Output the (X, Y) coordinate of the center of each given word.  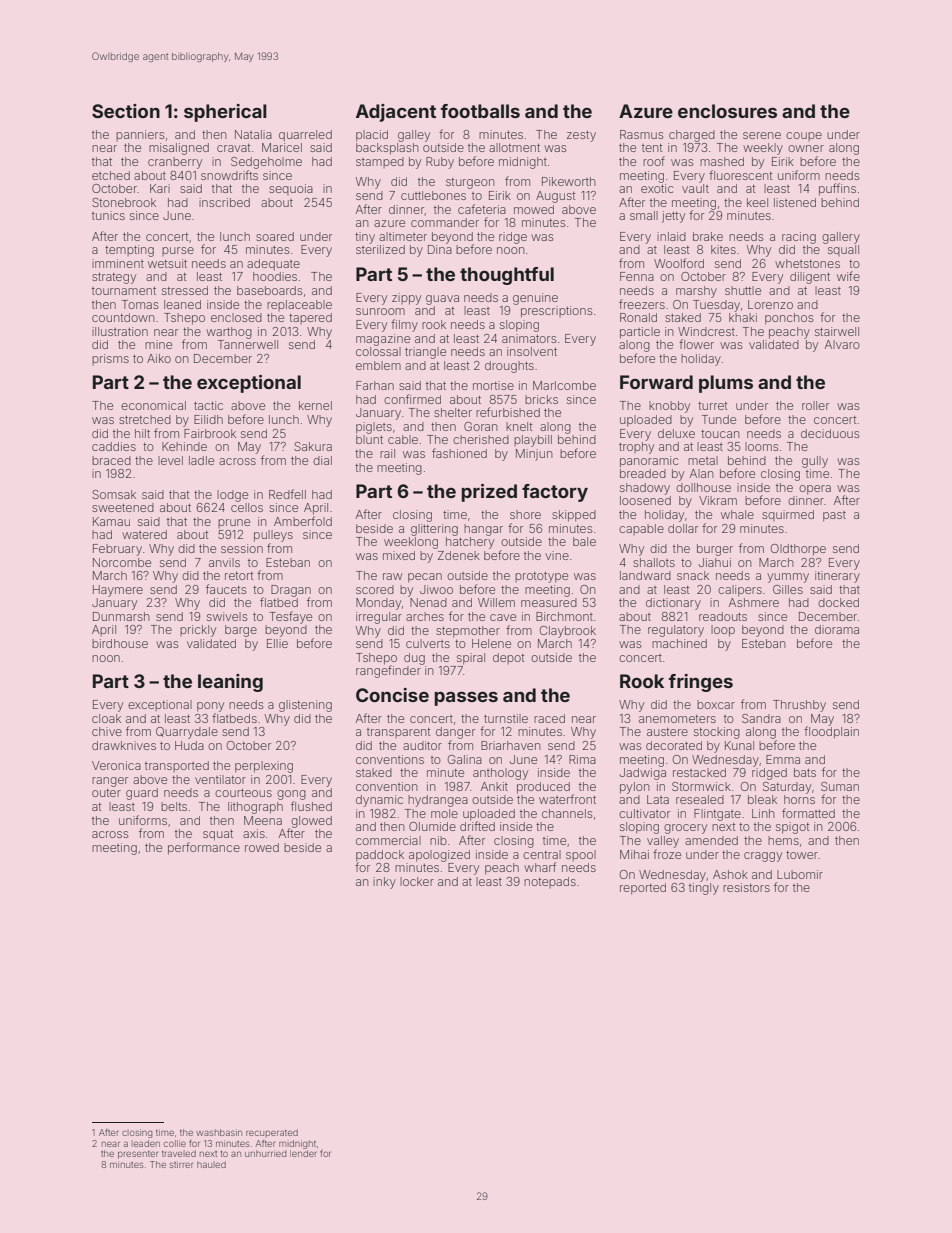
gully (815, 462)
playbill (533, 441)
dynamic (379, 801)
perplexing (264, 767)
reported (643, 889)
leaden (146, 1143)
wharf (540, 867)
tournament (124, 291)
